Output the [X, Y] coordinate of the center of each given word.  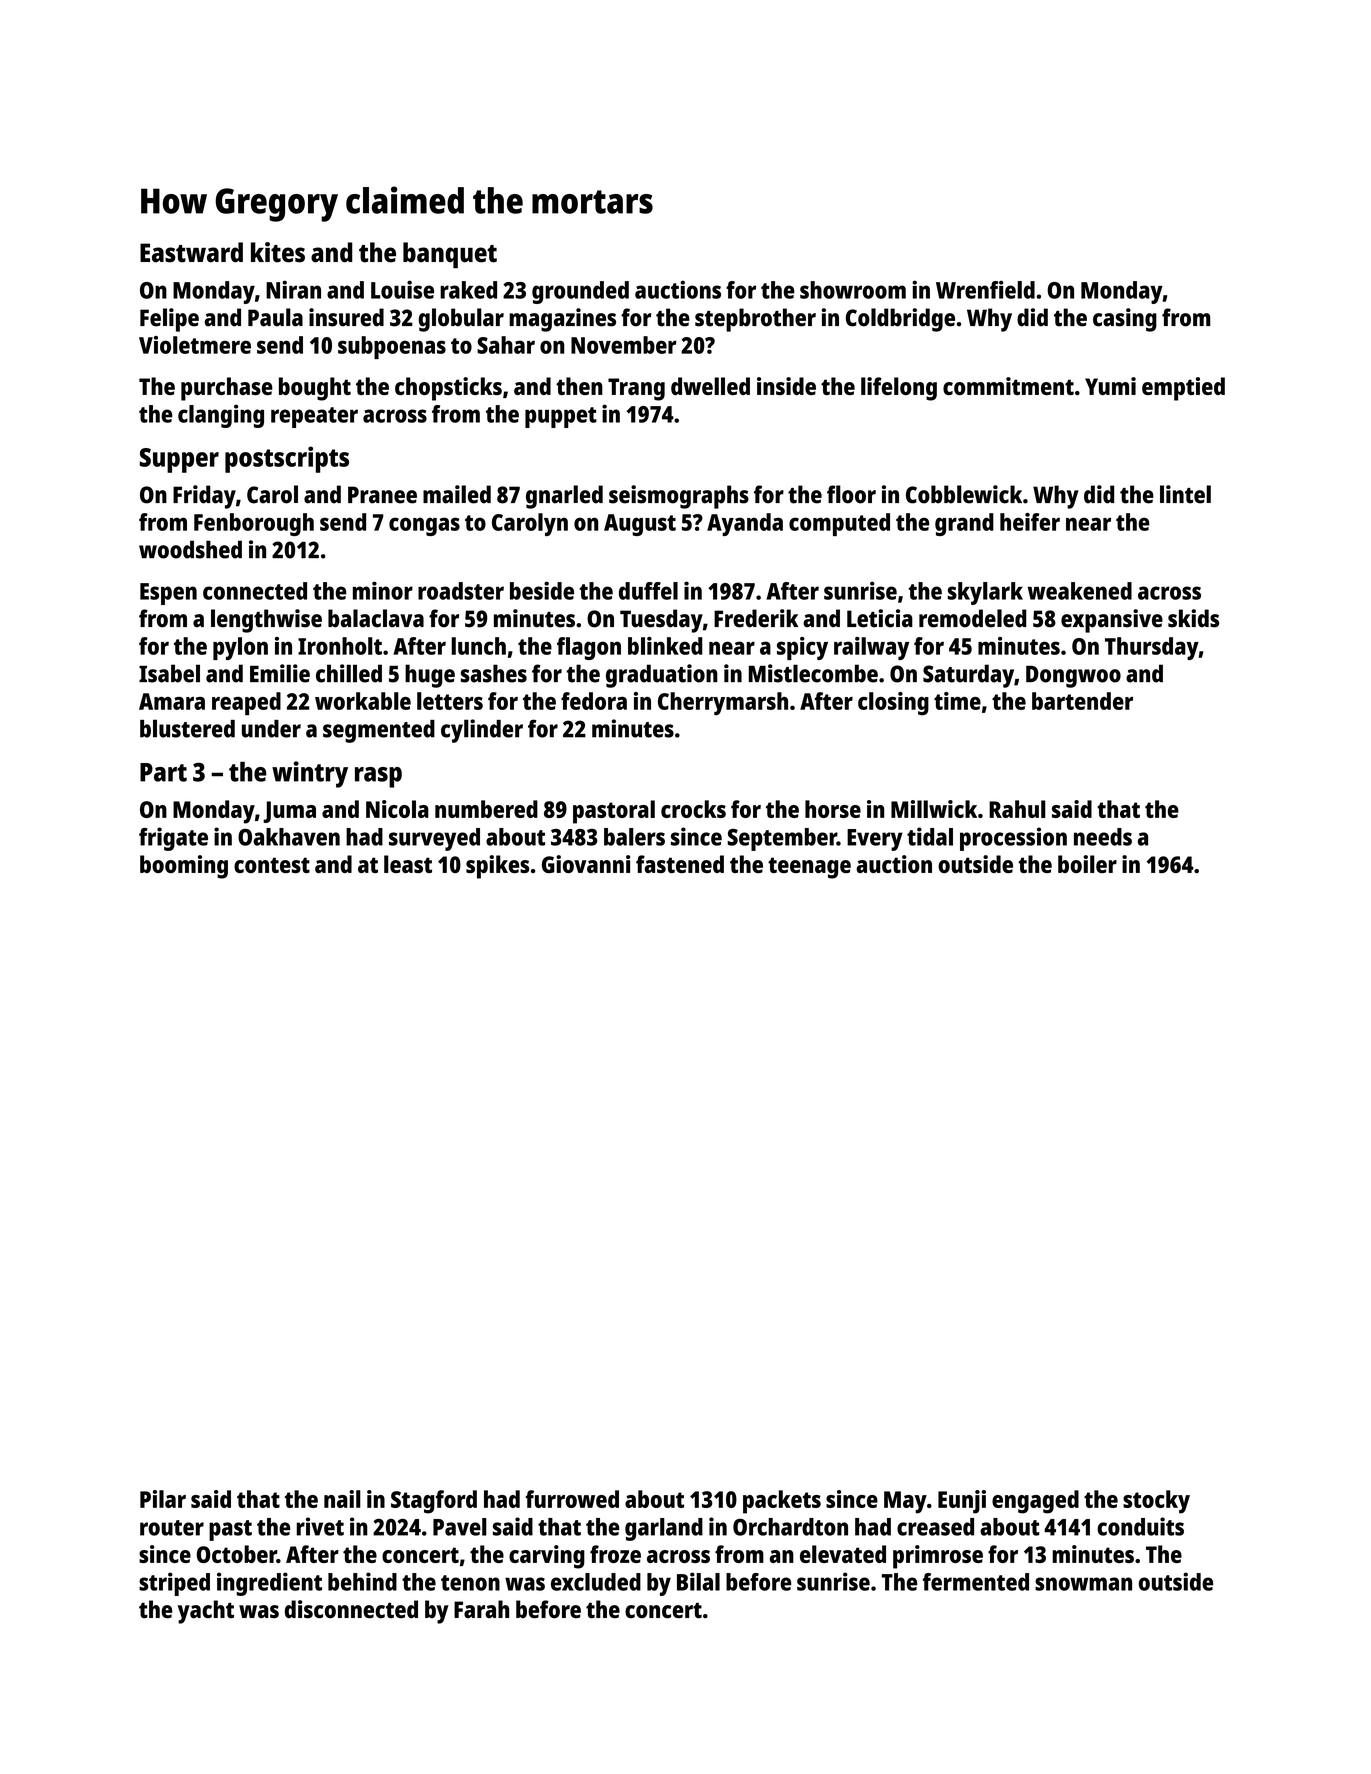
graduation [662, 676]
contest [272, 865]
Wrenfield [985, 289]
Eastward [191, 252]
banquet [450, 255]
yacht [206, 1612]
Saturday [968, 676]
